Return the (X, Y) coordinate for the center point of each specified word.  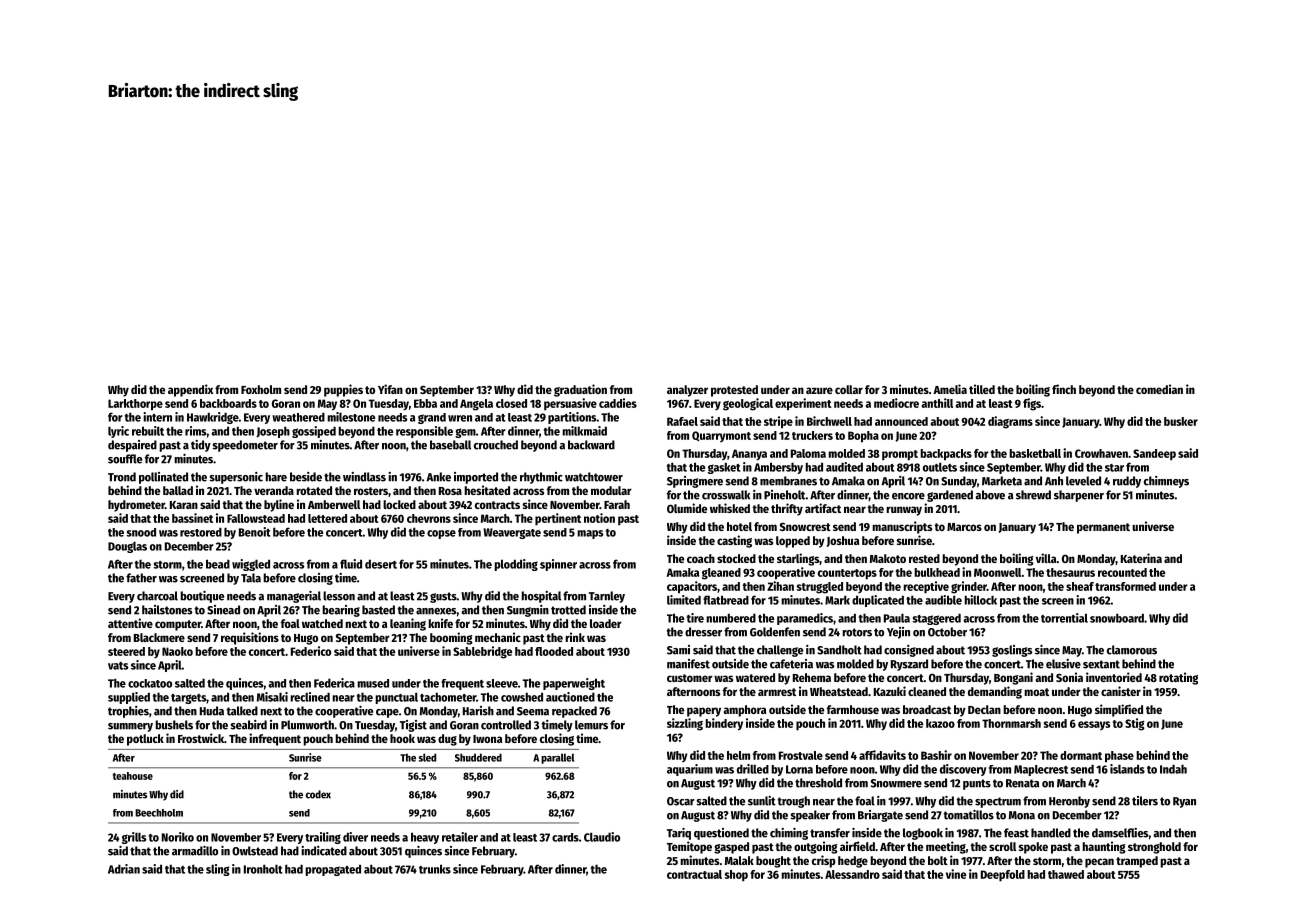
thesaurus (1070, 572)
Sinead (223, 610)
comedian (1159, 389)
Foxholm (261, 389)
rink (575, 637)
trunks (435, 869)
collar (849, 389)
